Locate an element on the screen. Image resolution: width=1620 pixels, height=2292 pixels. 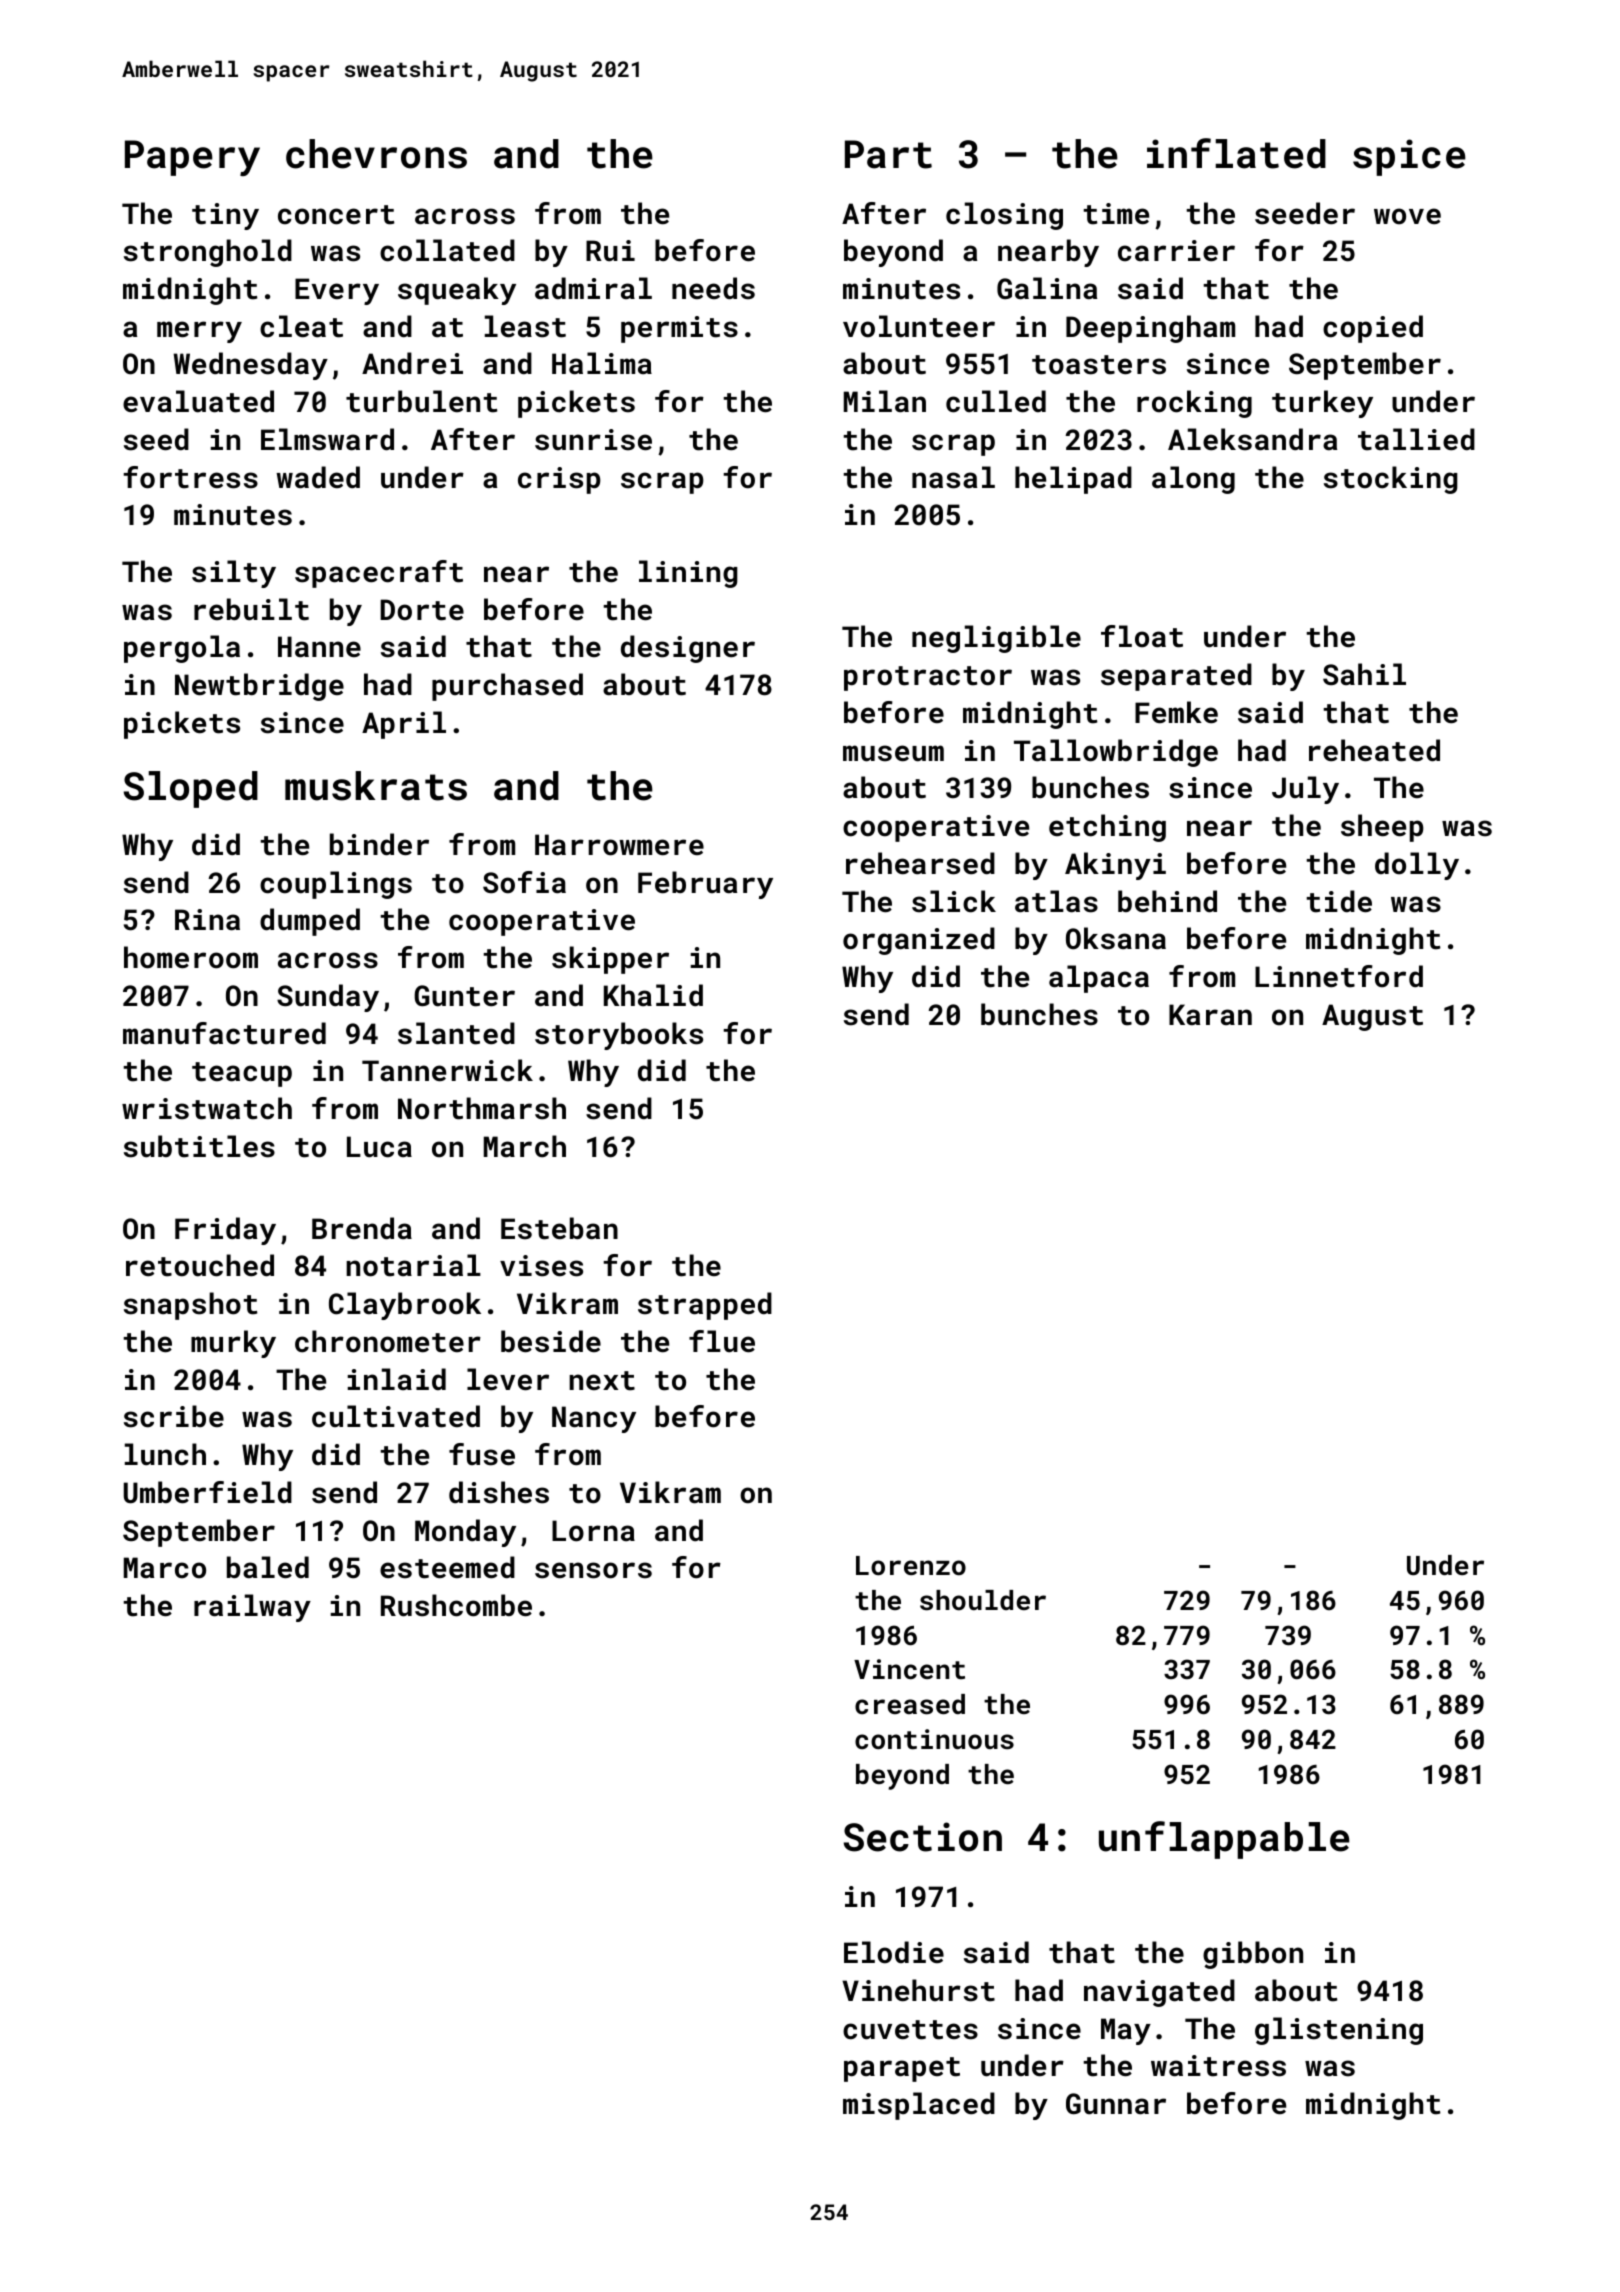
pergola is located at coordinates (182, 649).
